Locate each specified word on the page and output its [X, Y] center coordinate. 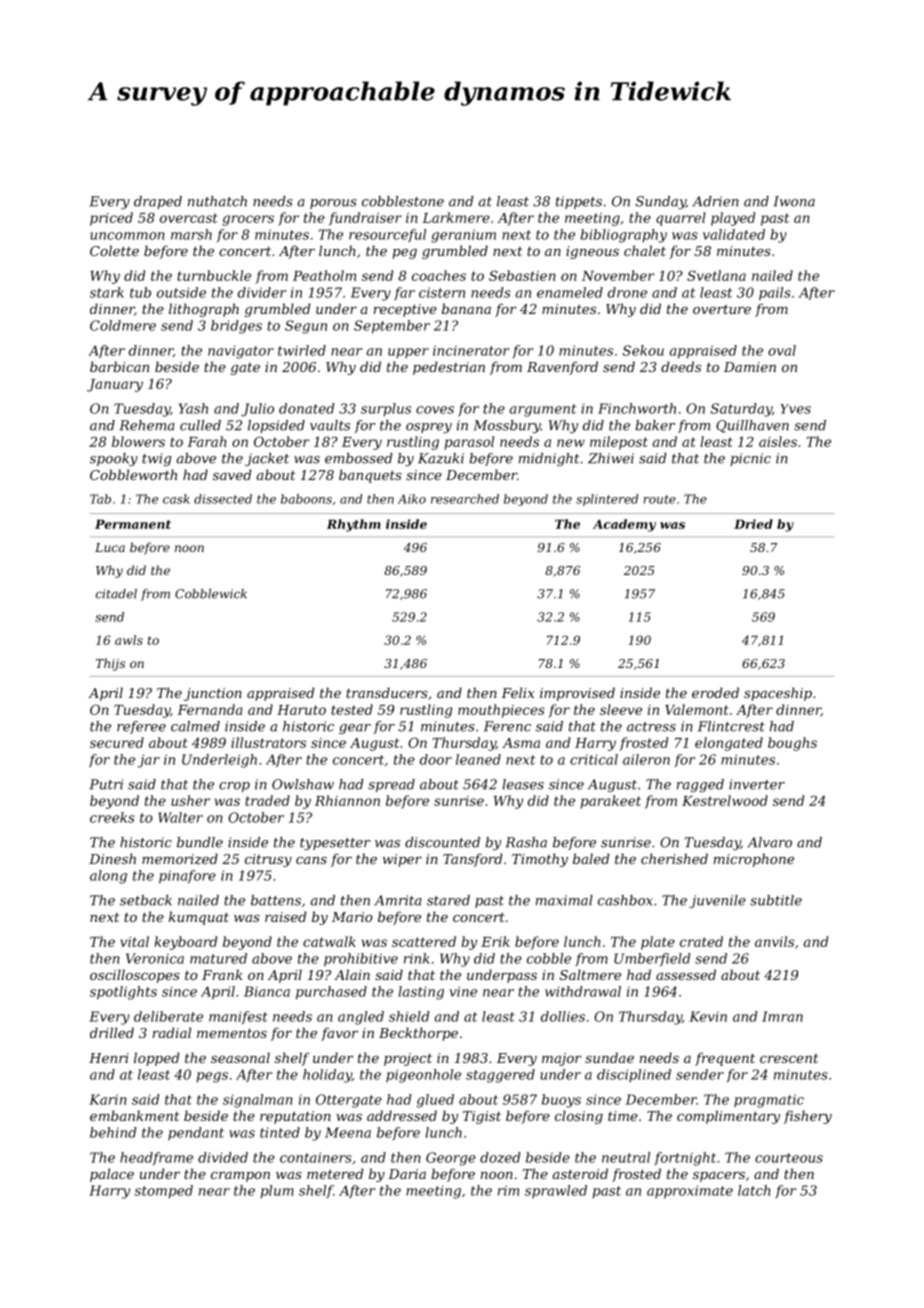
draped [158, 202]
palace [112, 1175]
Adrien [715, 201]
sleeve [621, 709]
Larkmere [456, 217]
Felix [517, 692]
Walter [180, 817]
